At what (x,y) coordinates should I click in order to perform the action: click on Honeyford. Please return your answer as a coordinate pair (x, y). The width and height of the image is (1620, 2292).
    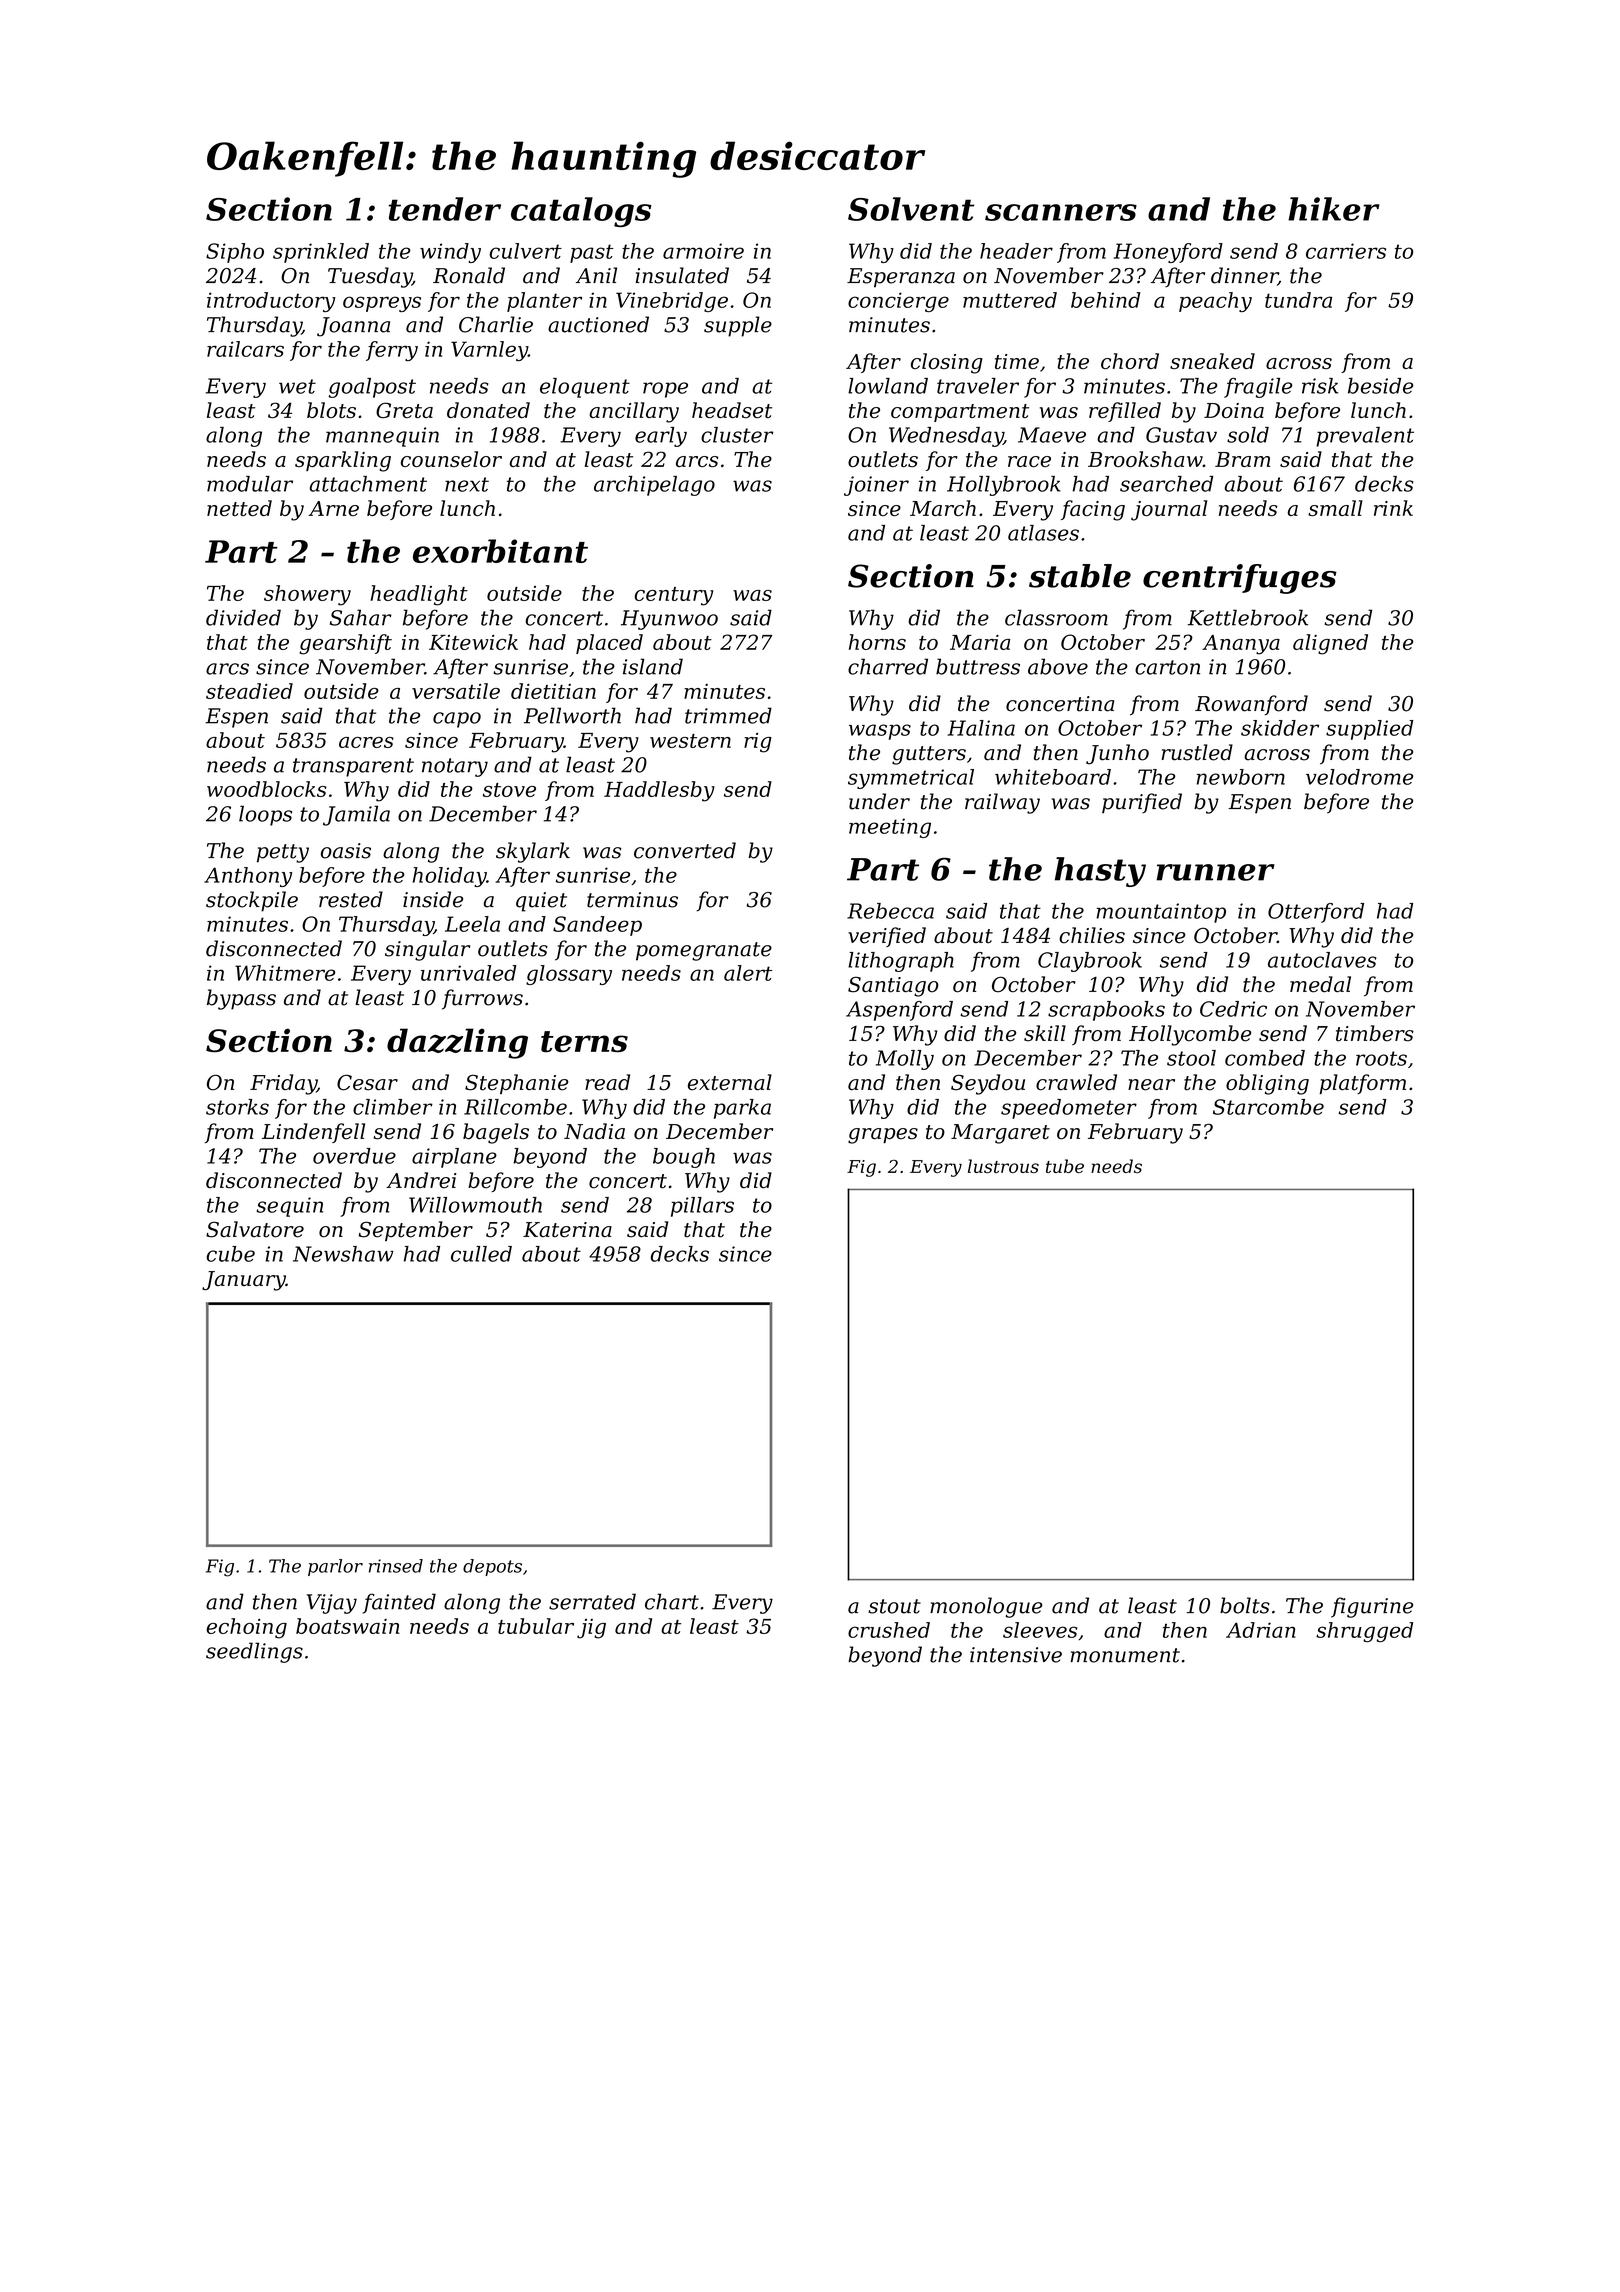
    Looking at the image, I should click on (1168, 253).
